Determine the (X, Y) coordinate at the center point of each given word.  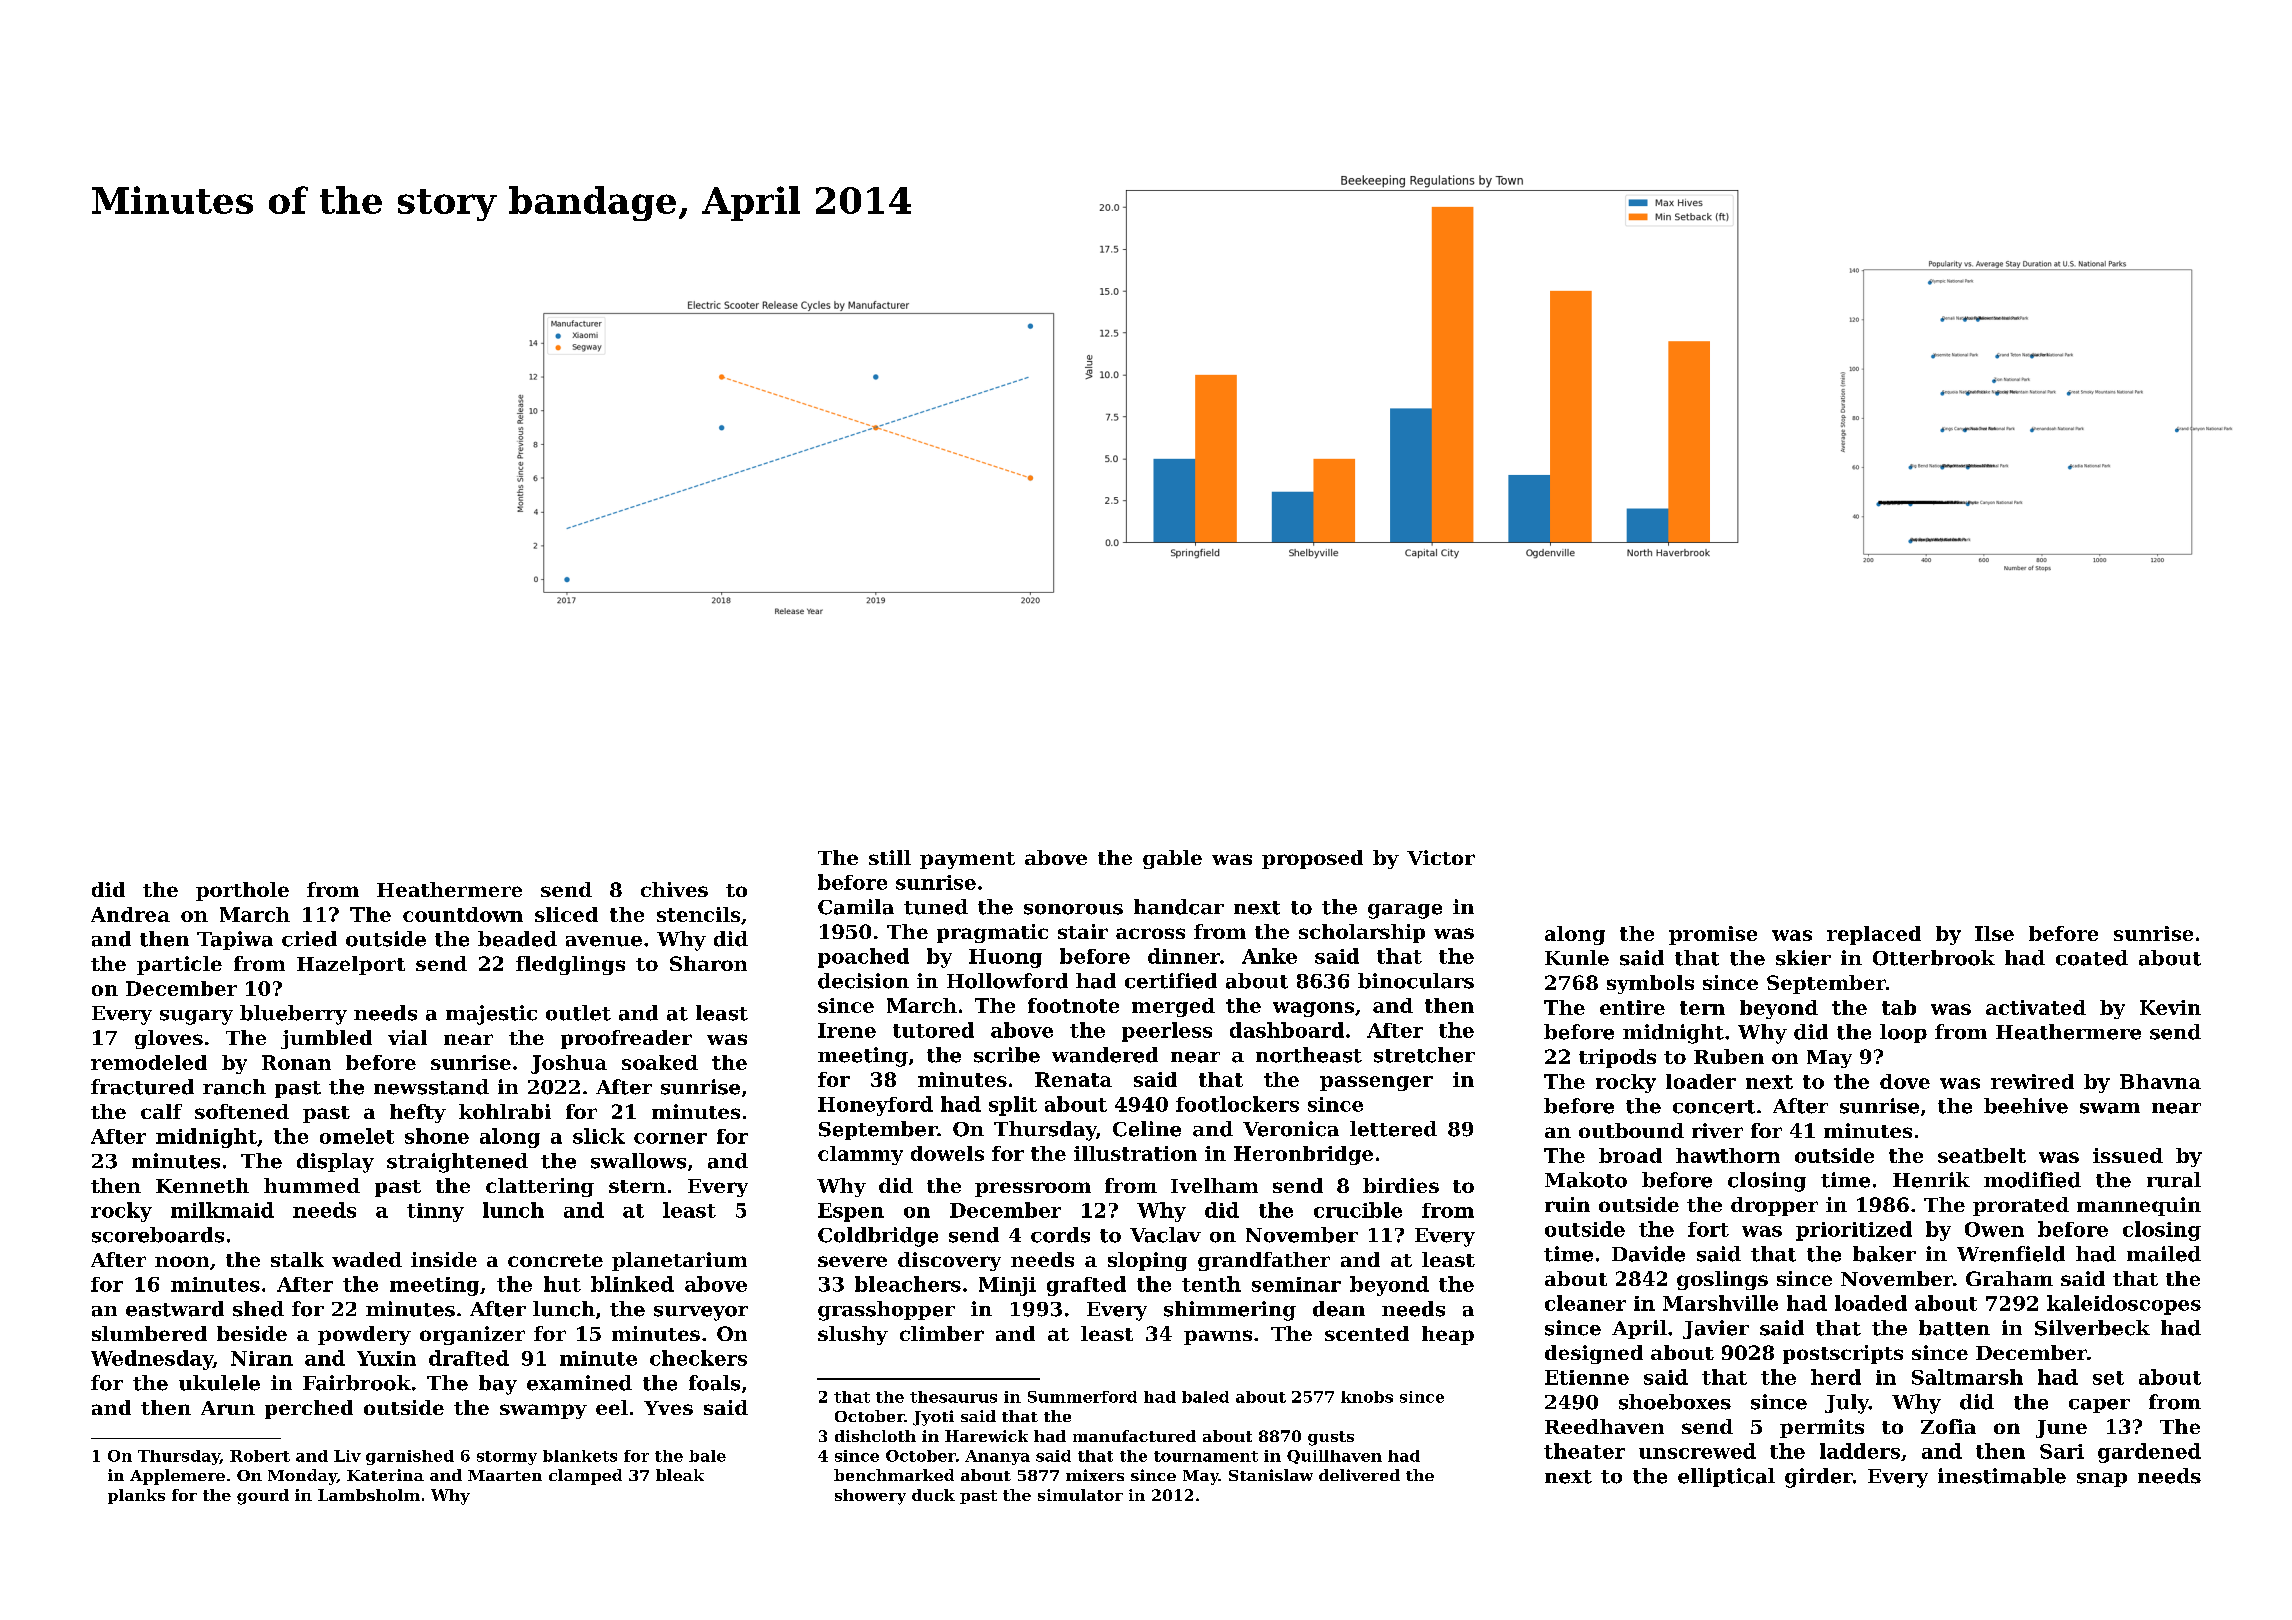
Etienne (1587, 1377)
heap (1448, 1335)
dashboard (1287, 1030)
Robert (260, 1456)
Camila (856, 907)
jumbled (326, 1039)
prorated (2021, 1206)
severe (852, 1261)
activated (2036, 1007)
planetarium (679, 1261)
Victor (1441, 857)
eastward (175, 1309)
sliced (566, 914)
